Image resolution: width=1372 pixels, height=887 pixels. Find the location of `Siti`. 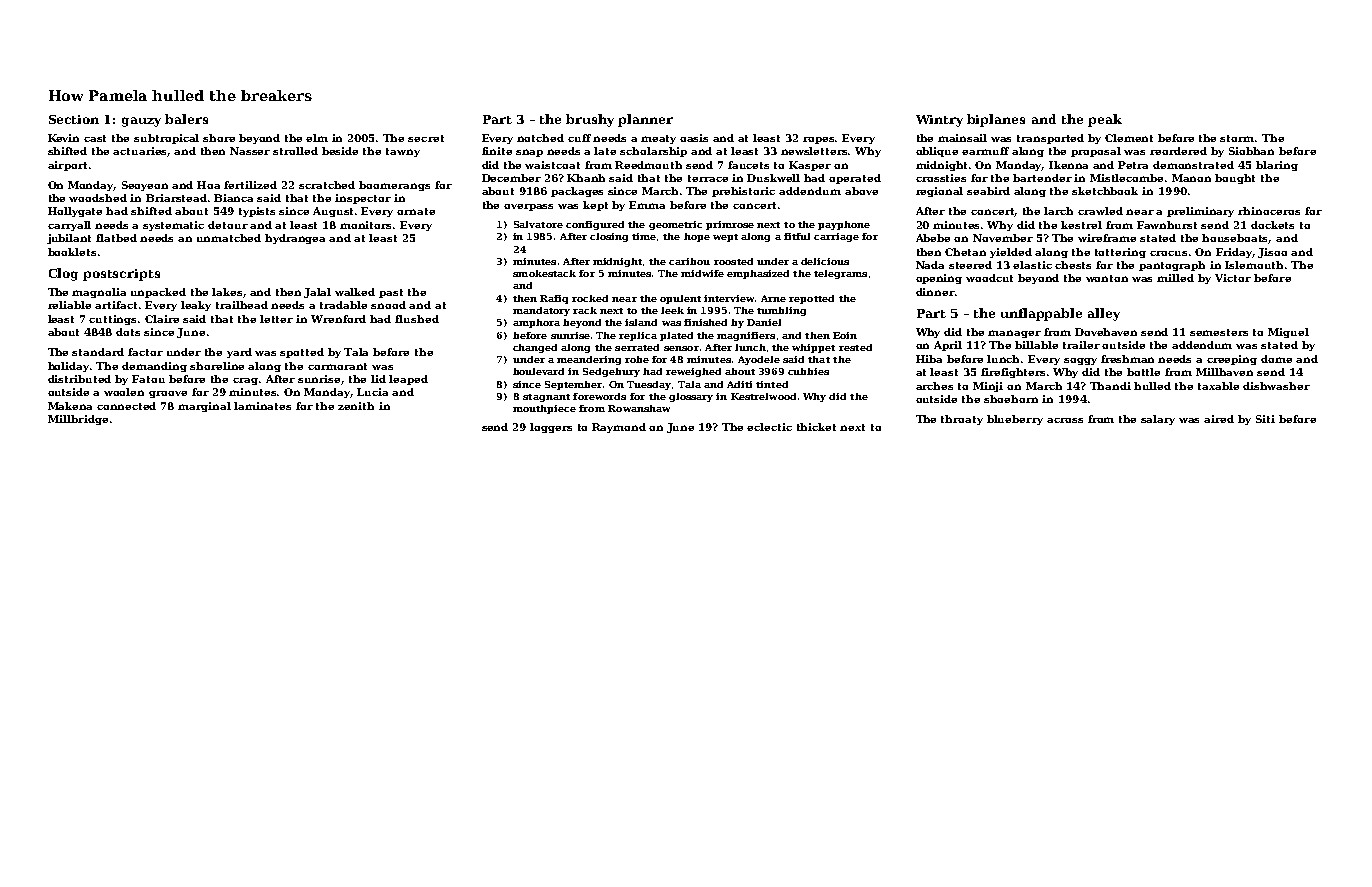

Siti is located at coordinates (1265, 419).
